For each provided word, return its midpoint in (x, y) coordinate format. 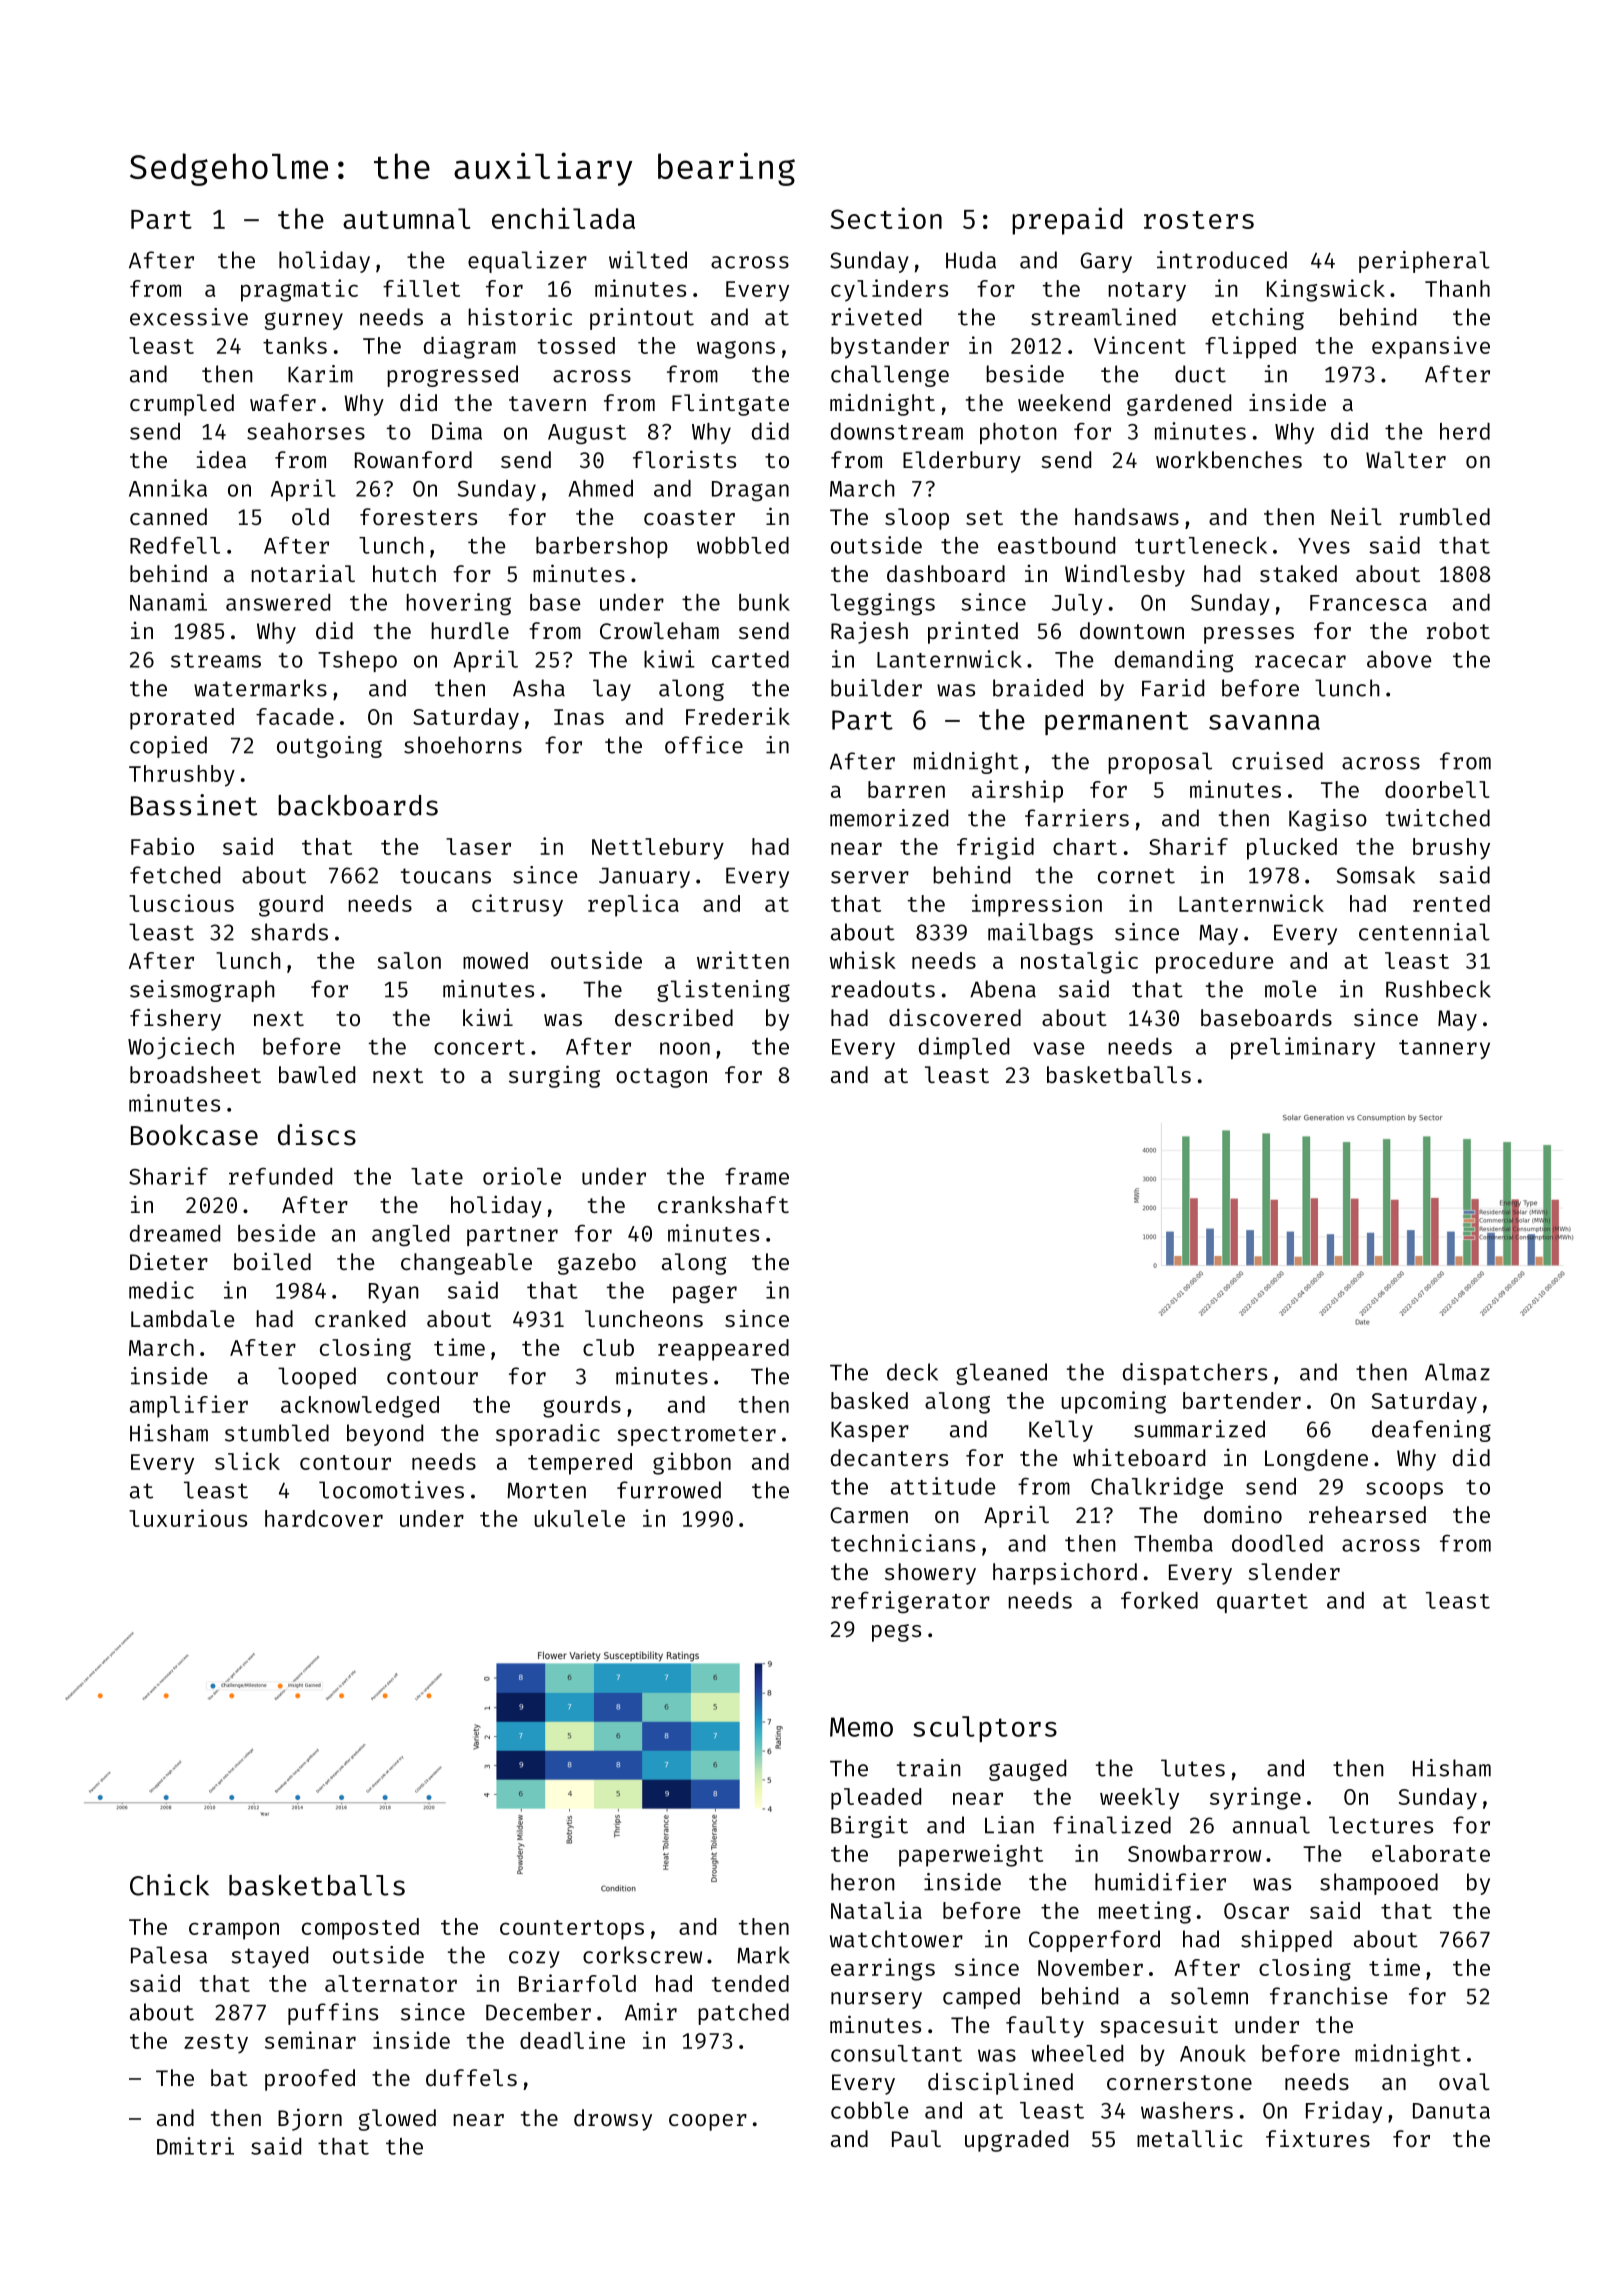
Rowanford (413, 459)
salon (409, 960)
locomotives (391, 1490)
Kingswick (1326, 290)
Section (886, 218)
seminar (310, 2040)
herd (1465, 431)
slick (247, 1461)
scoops (1404, 1490)
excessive (189, 317)
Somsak (1375, 875)
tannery (1444, 1049)
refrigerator (910, 1602)
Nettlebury (658, 849)
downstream (897, 431)
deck (912, 1372)
